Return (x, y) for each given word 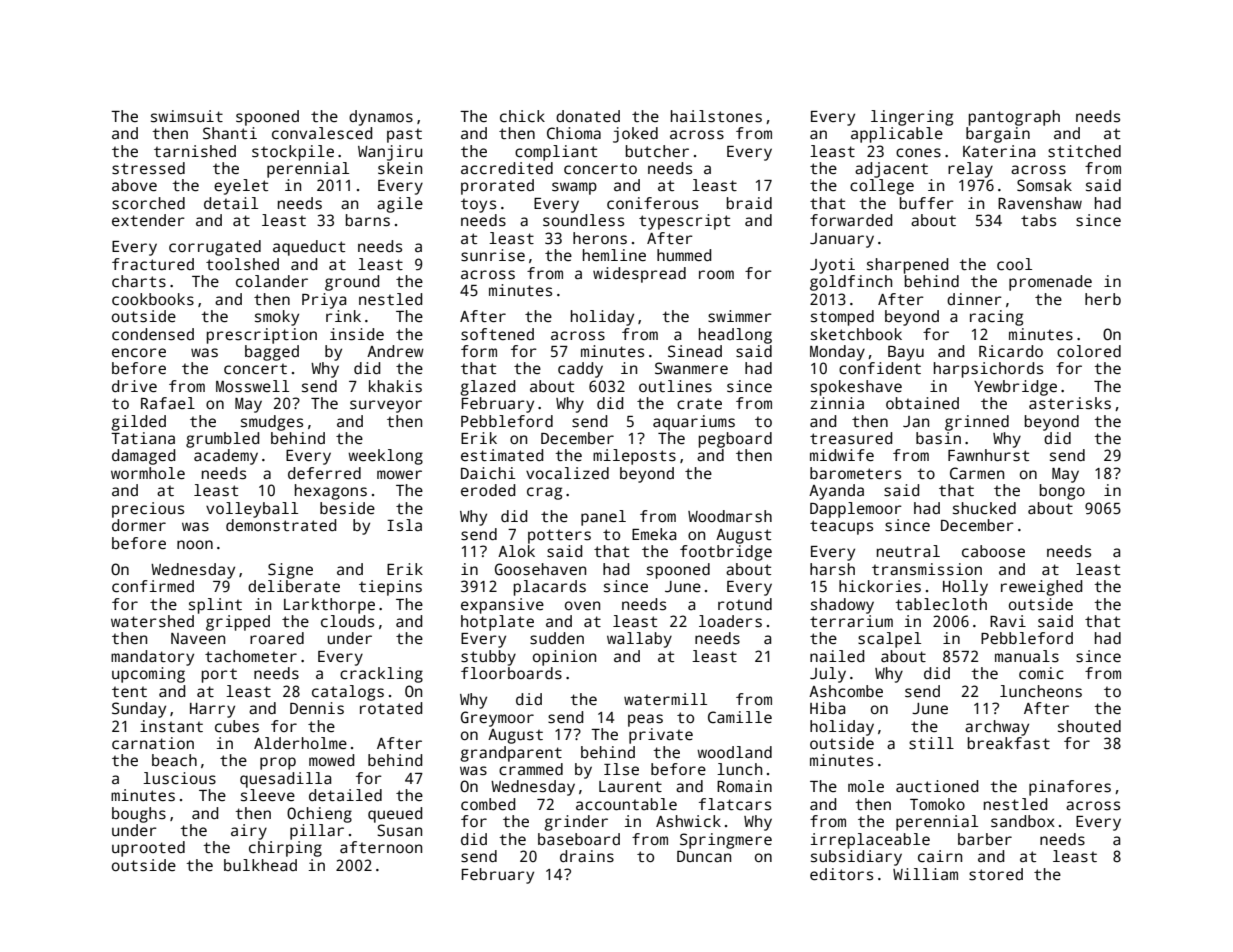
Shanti (230, 133)
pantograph (1014, 118)
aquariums (694, 423)
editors (841, 874)
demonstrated (281, 525)
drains (587, 856)
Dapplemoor (856, 510)
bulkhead (260, 865)
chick (522, 116)
